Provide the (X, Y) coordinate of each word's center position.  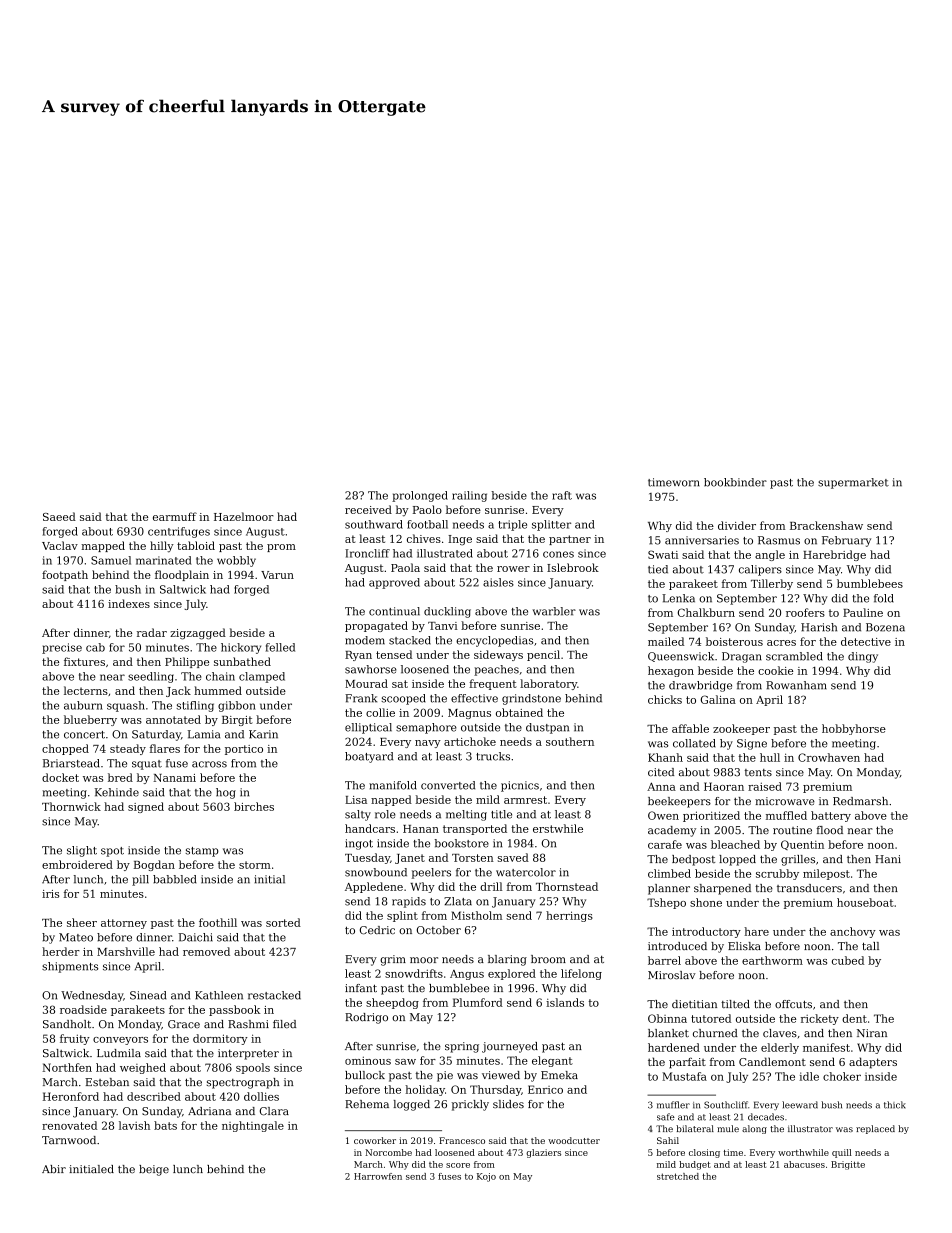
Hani (888, 859)
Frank (361, 698)
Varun (277, 575)
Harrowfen (378, 1176)
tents (758, 772)
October (439, 930)
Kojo (486, 1177)
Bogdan (154, 865)
